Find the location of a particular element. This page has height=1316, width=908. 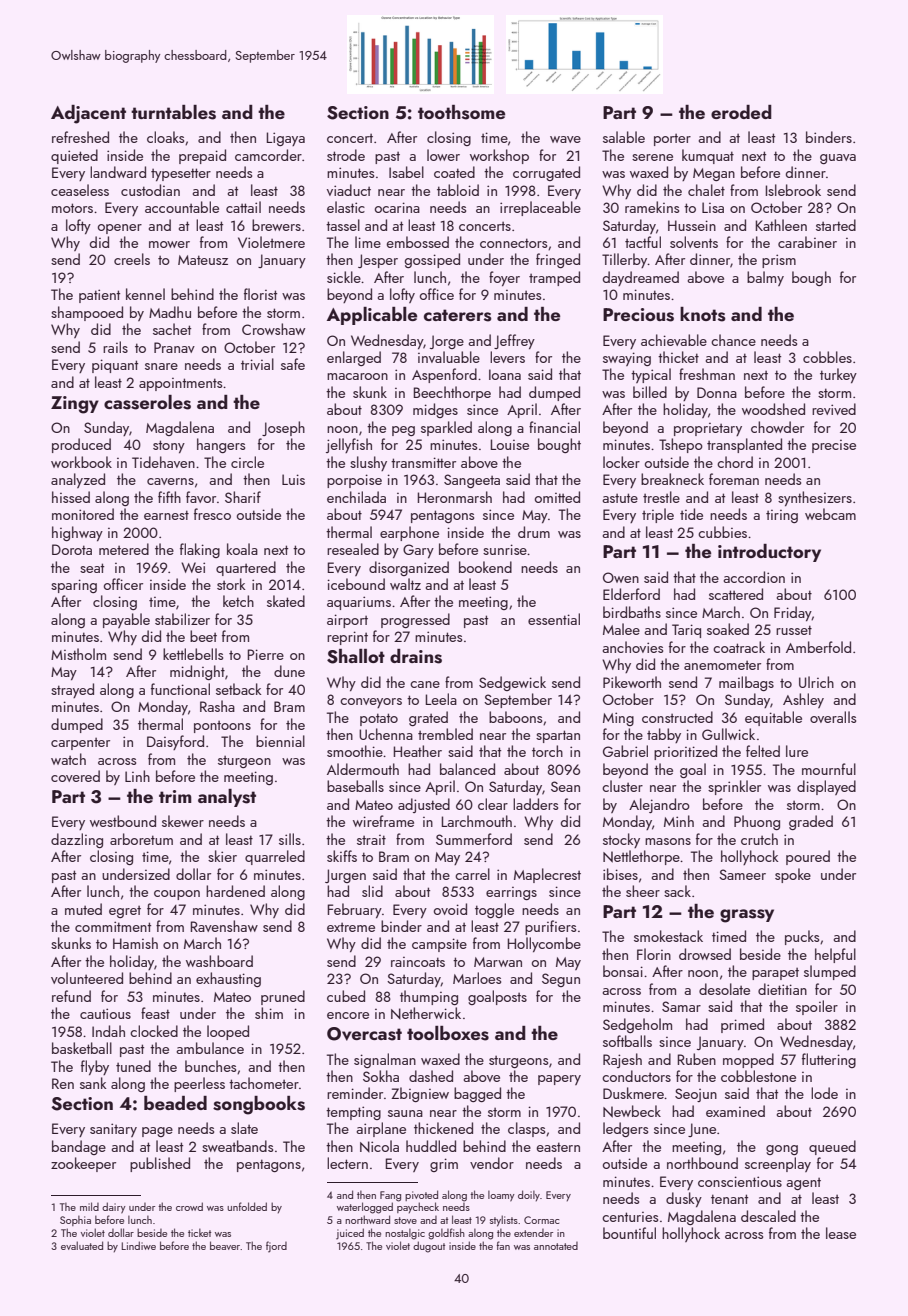

flaking is located at coordinates (200, 550).
